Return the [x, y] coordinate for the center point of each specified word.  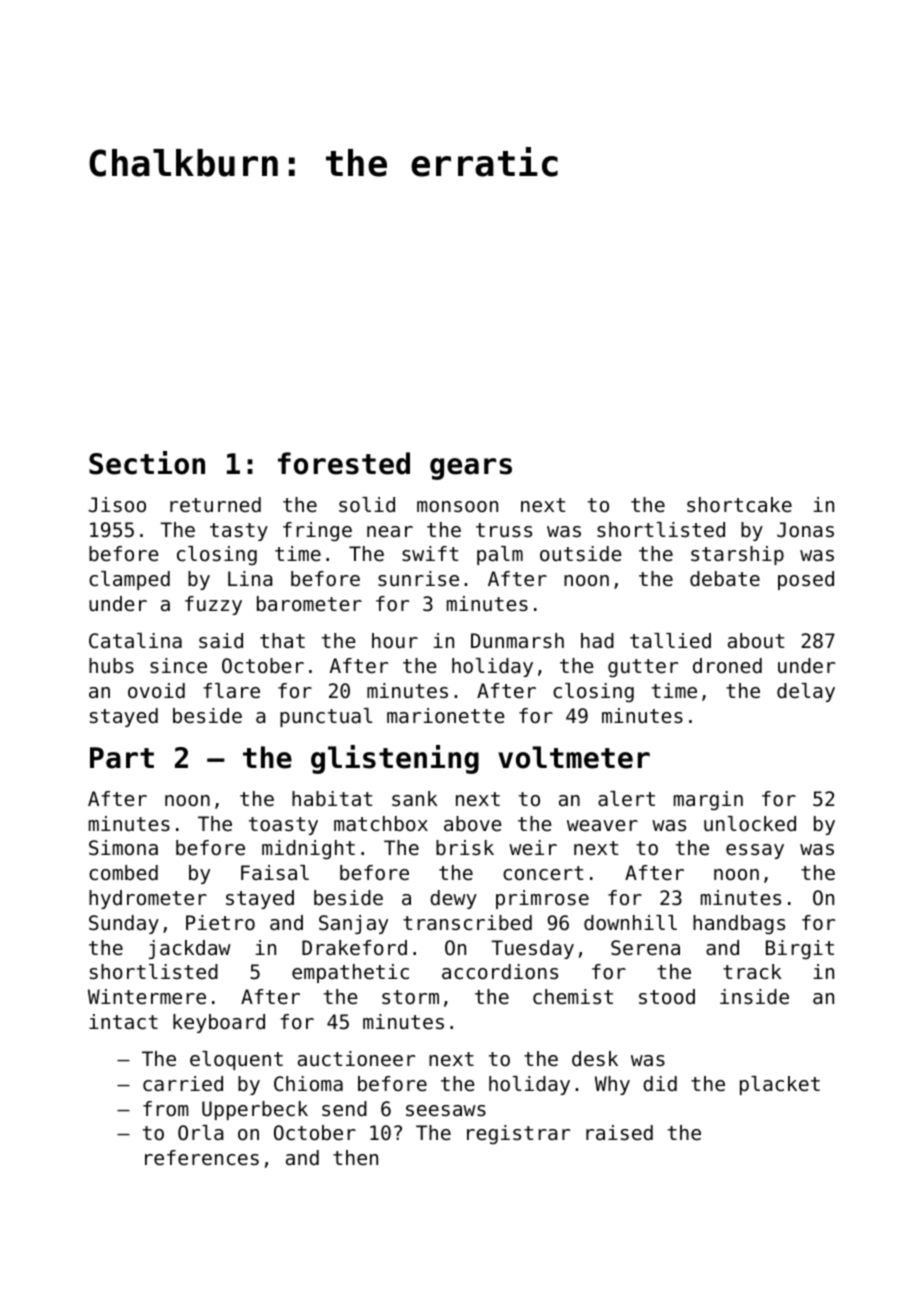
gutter [643, 668]
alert [626, 799]
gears [471, 469]
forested [344, 463]
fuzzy [213, 605]
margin [708, 800]
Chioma [308, 1084]
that [282, 640]
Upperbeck [255, 1110]
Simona [123, 848]
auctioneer [356, 1059]
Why [612, 1085]
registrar [518, 1134]
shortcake [739, 505]
